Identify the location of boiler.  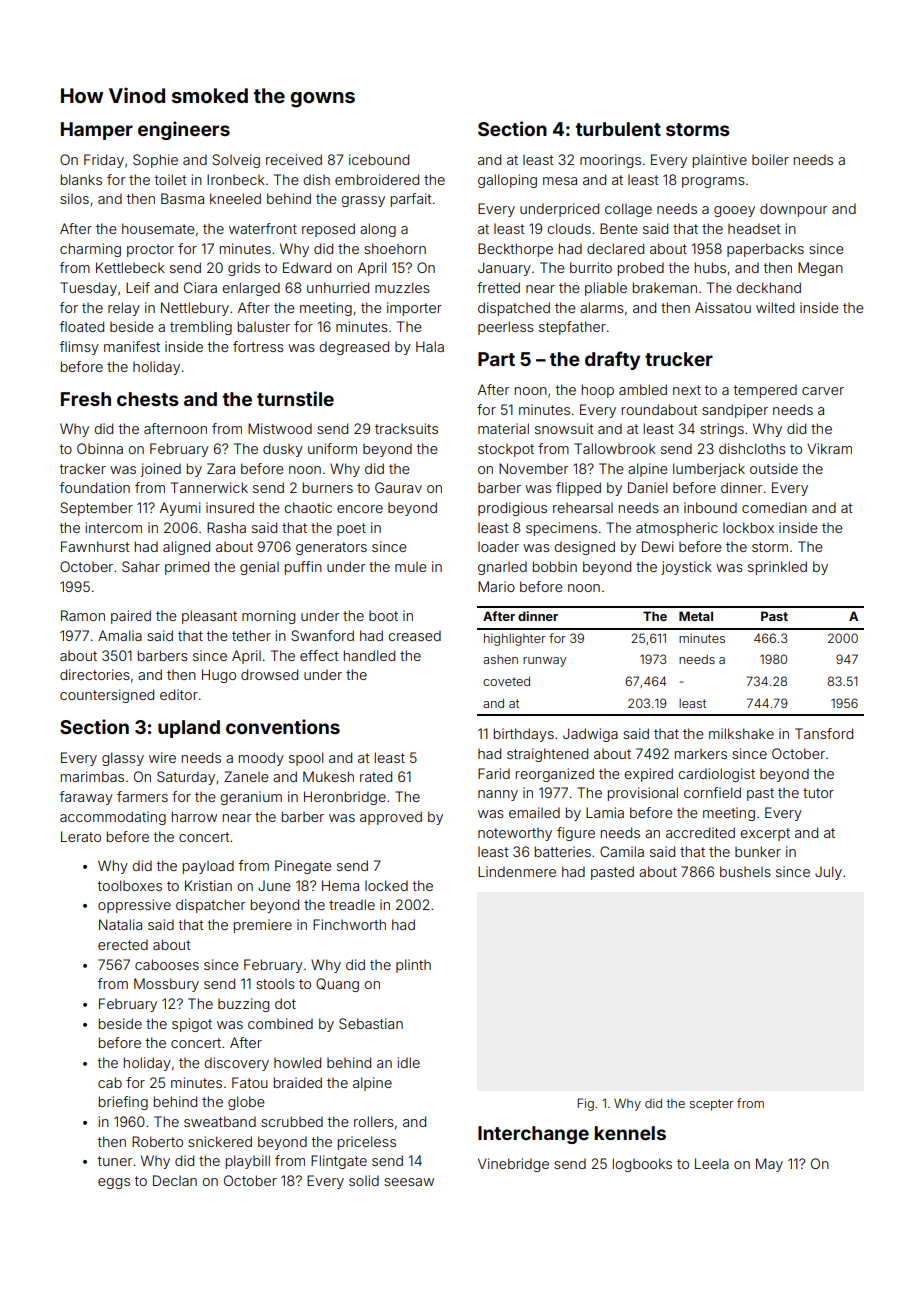
(770, 159).
